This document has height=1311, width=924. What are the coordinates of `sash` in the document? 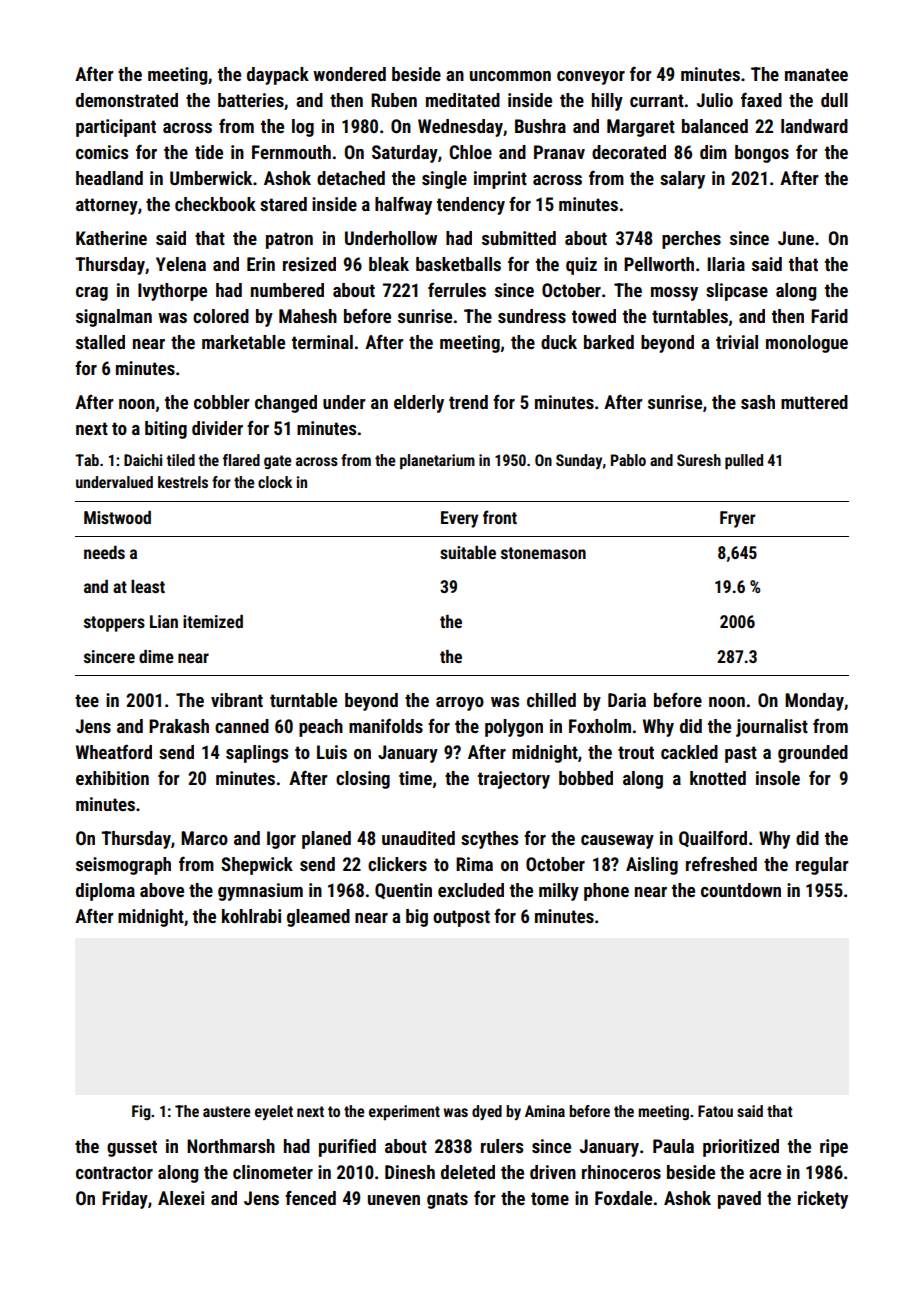 It's located at (758, 402).
